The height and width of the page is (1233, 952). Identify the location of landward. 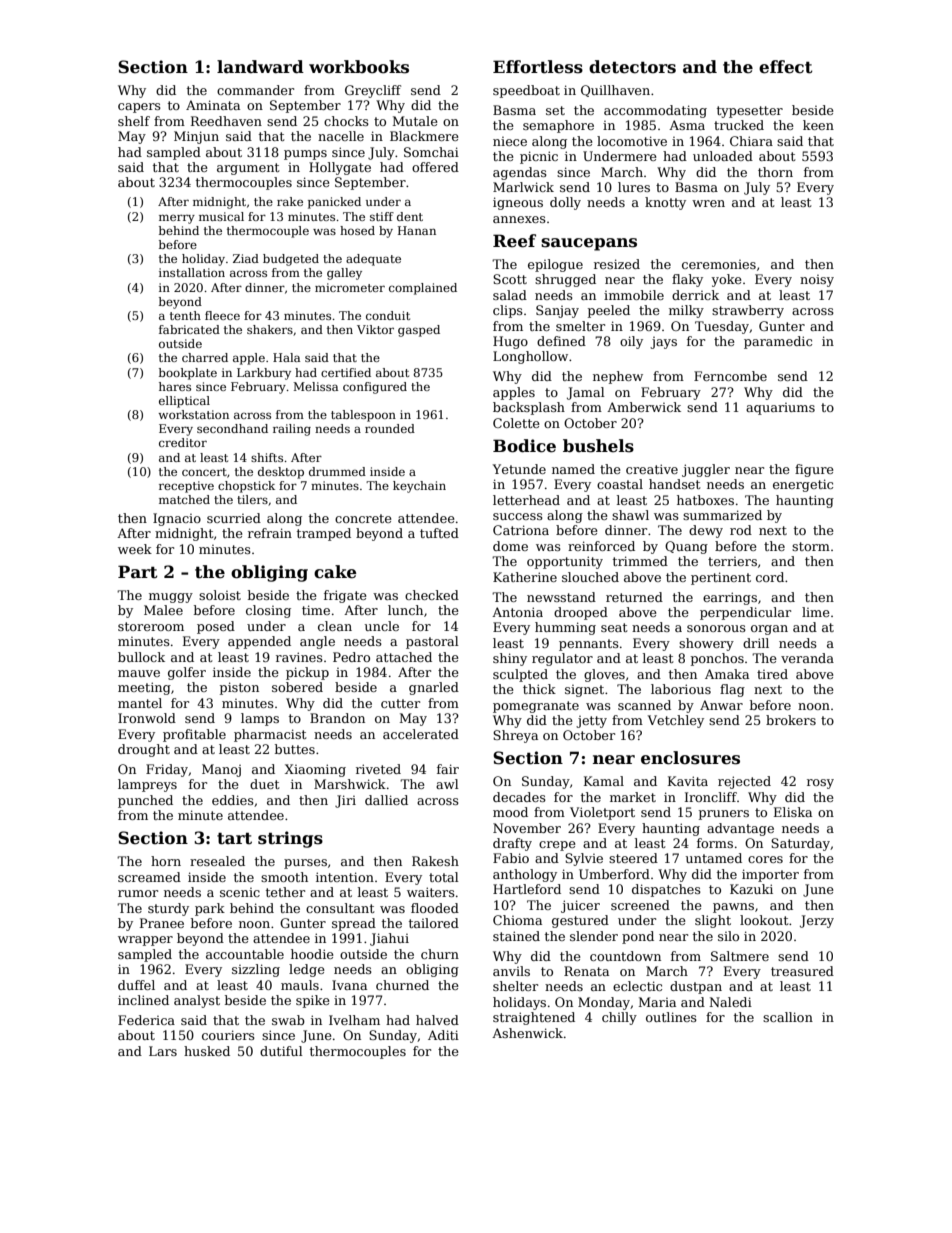
(260, 67).
